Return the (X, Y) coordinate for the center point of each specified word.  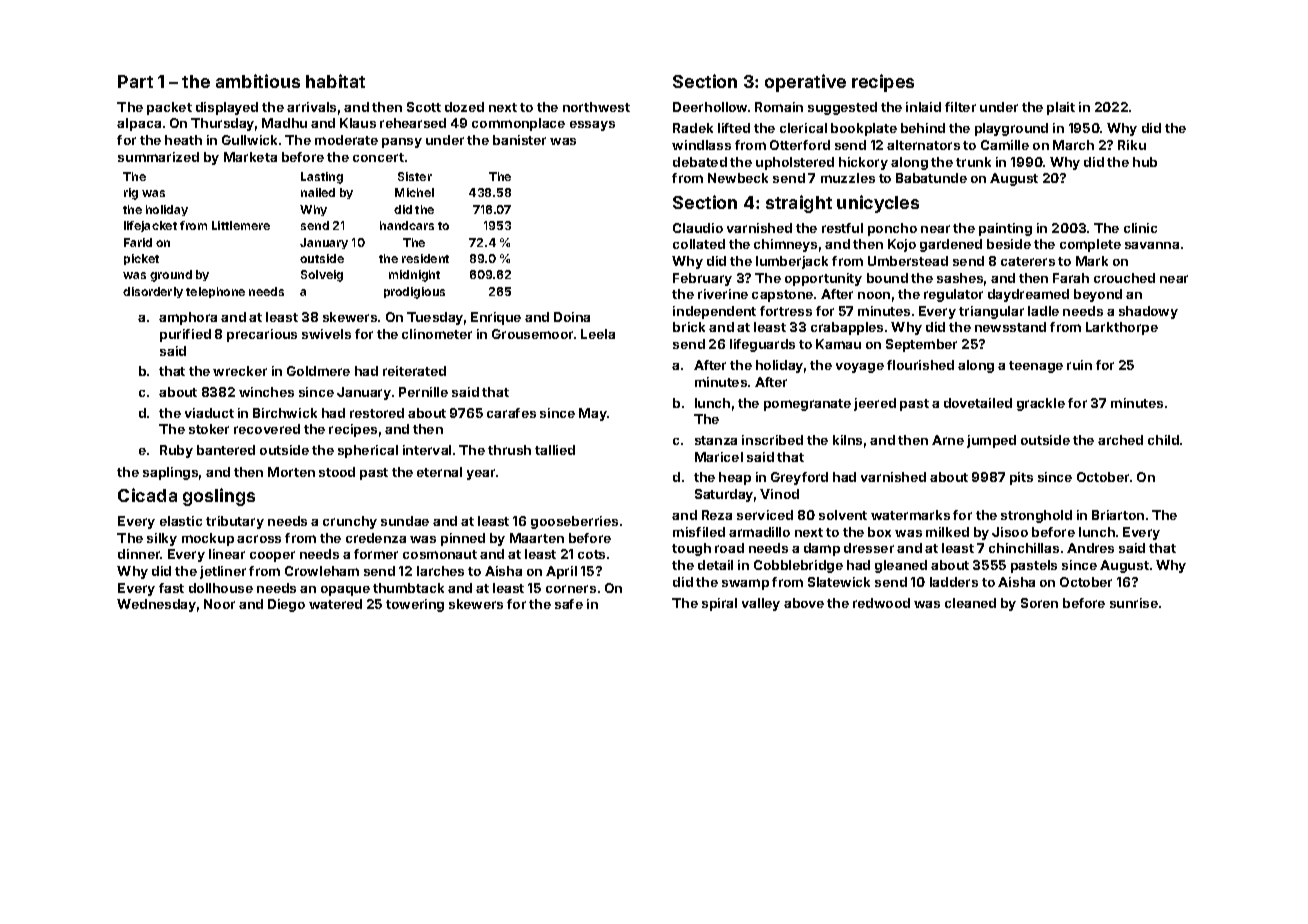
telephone (215, 292)
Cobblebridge (798, 566)
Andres (1090, 548)
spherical (368, 451)
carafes (511, 413)
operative (805, 83)
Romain (779, 107)
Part (135, 81)
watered (335, 604)
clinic (1140, 228)
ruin (1079, 365)
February (702, 279)
